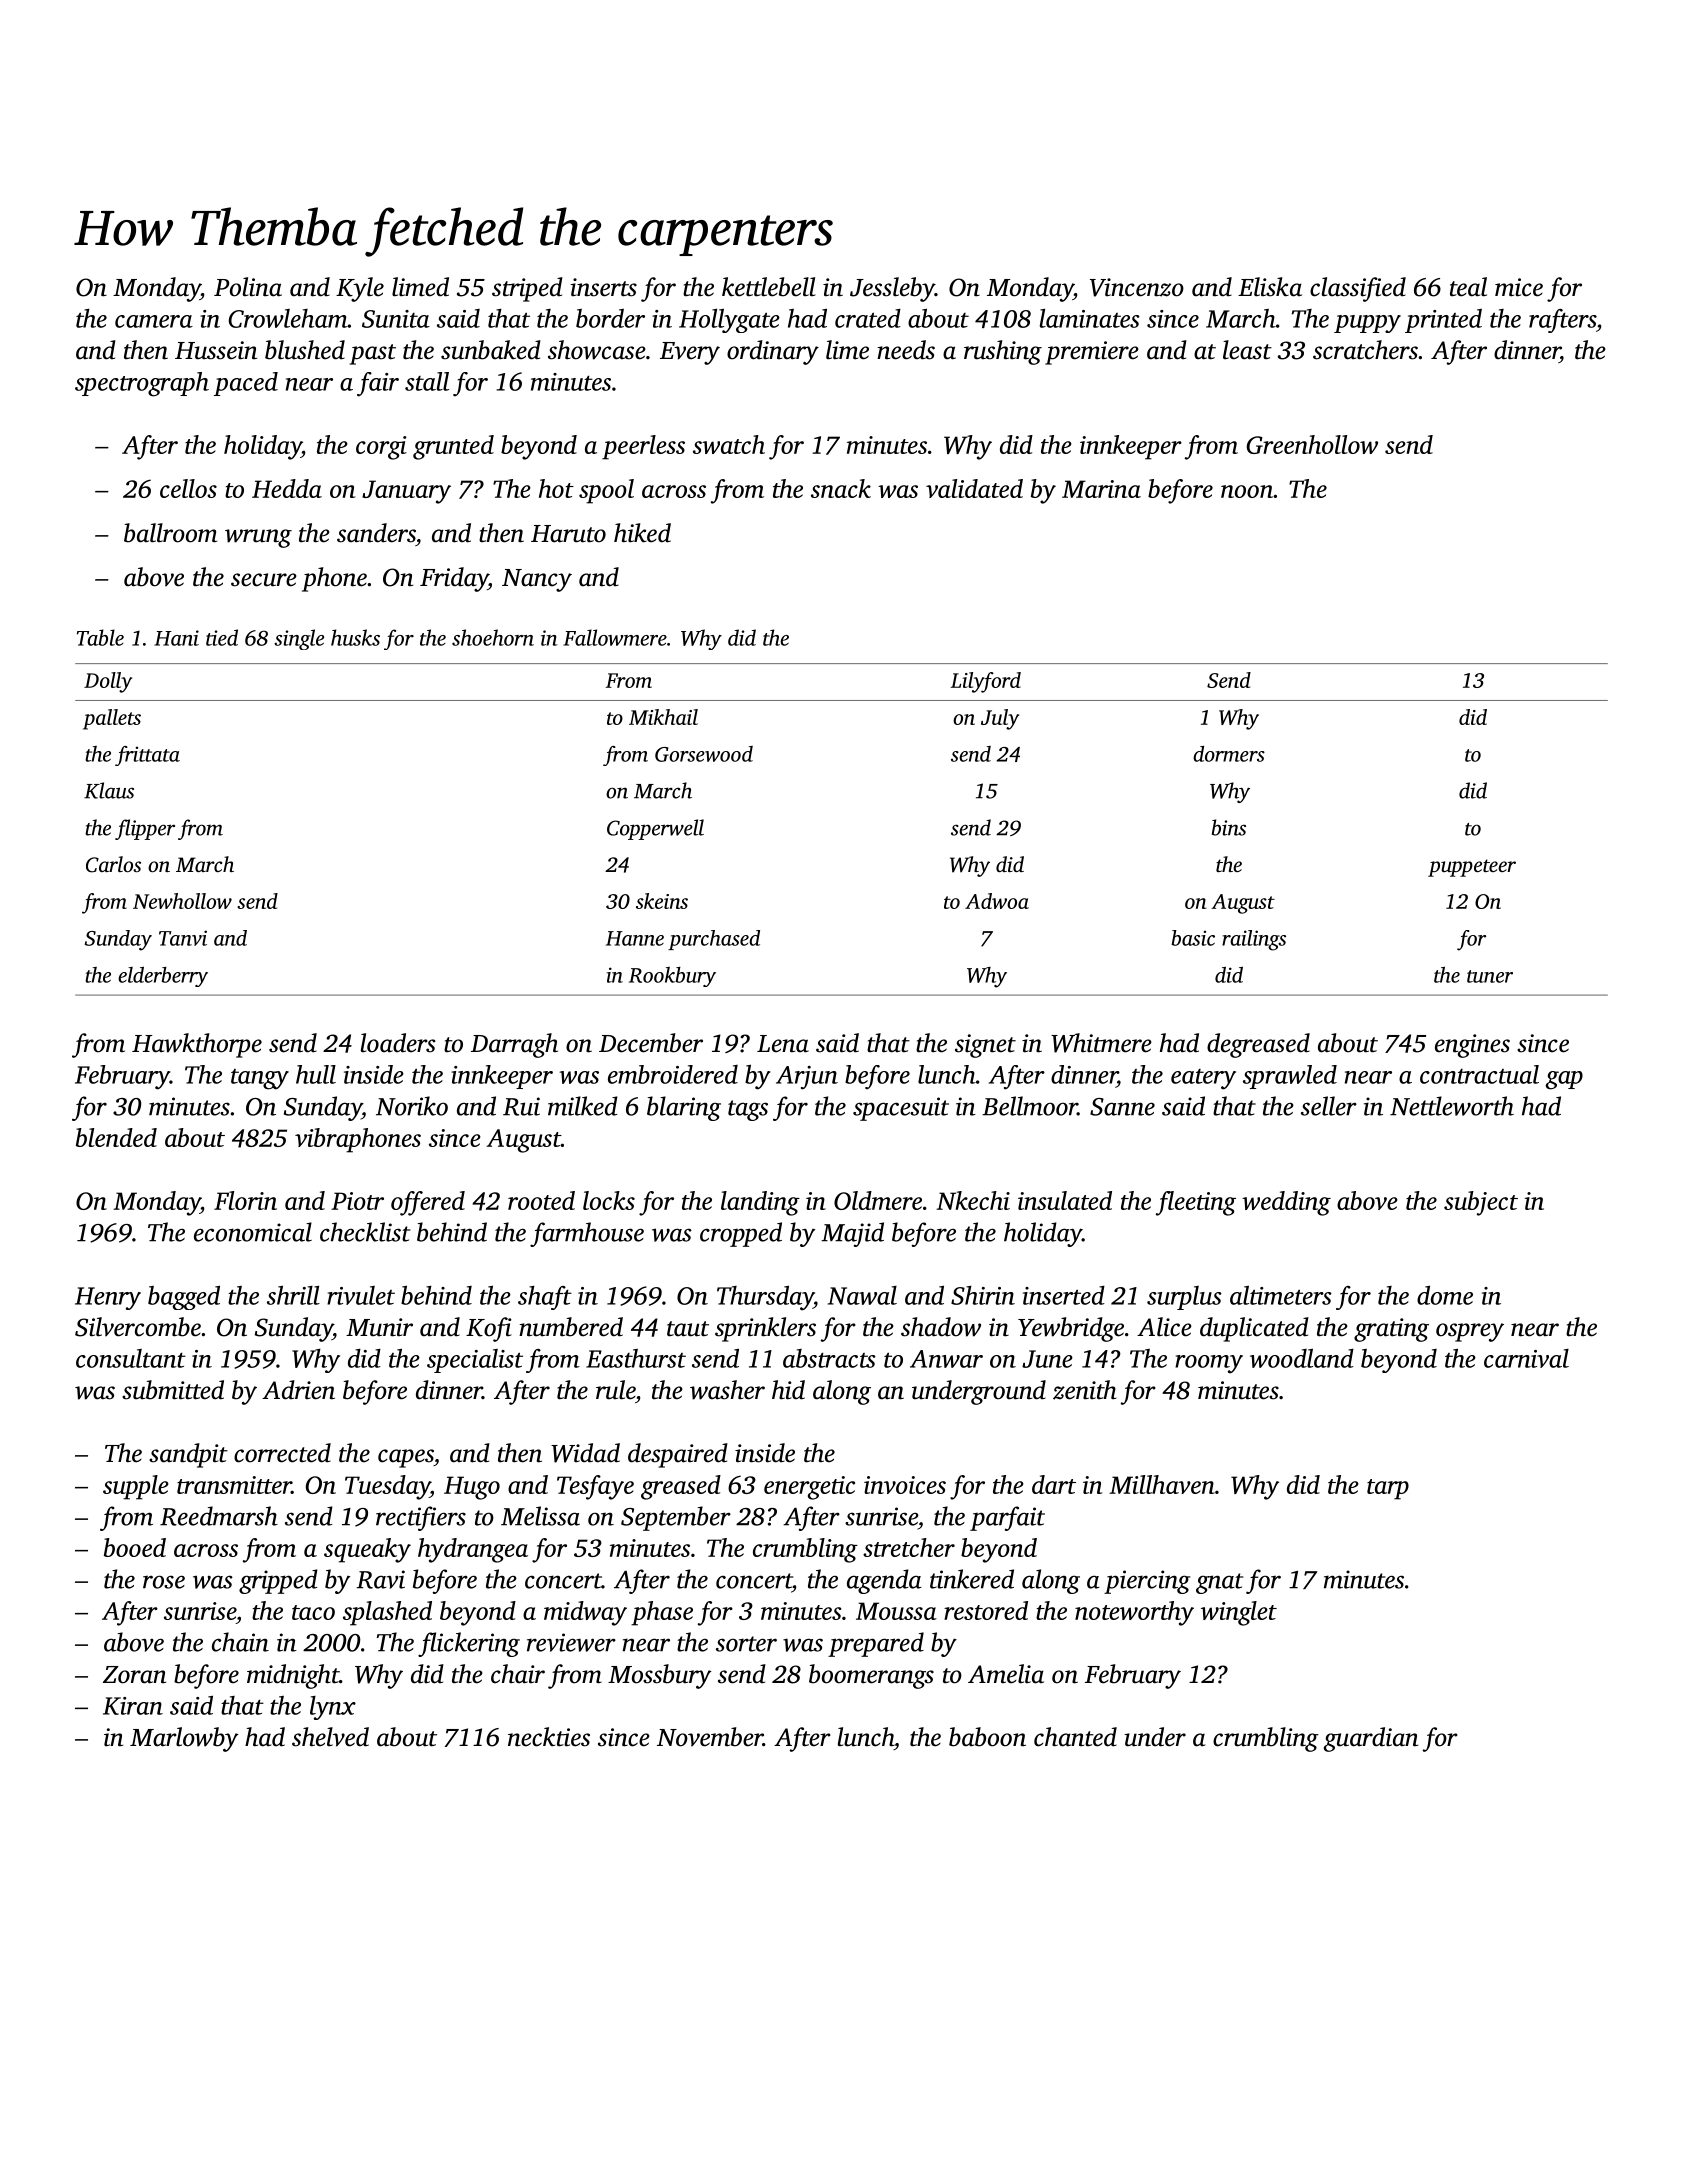 This document has height=2178, width=1683. I want to click on elderberry, so click(163, 977).
